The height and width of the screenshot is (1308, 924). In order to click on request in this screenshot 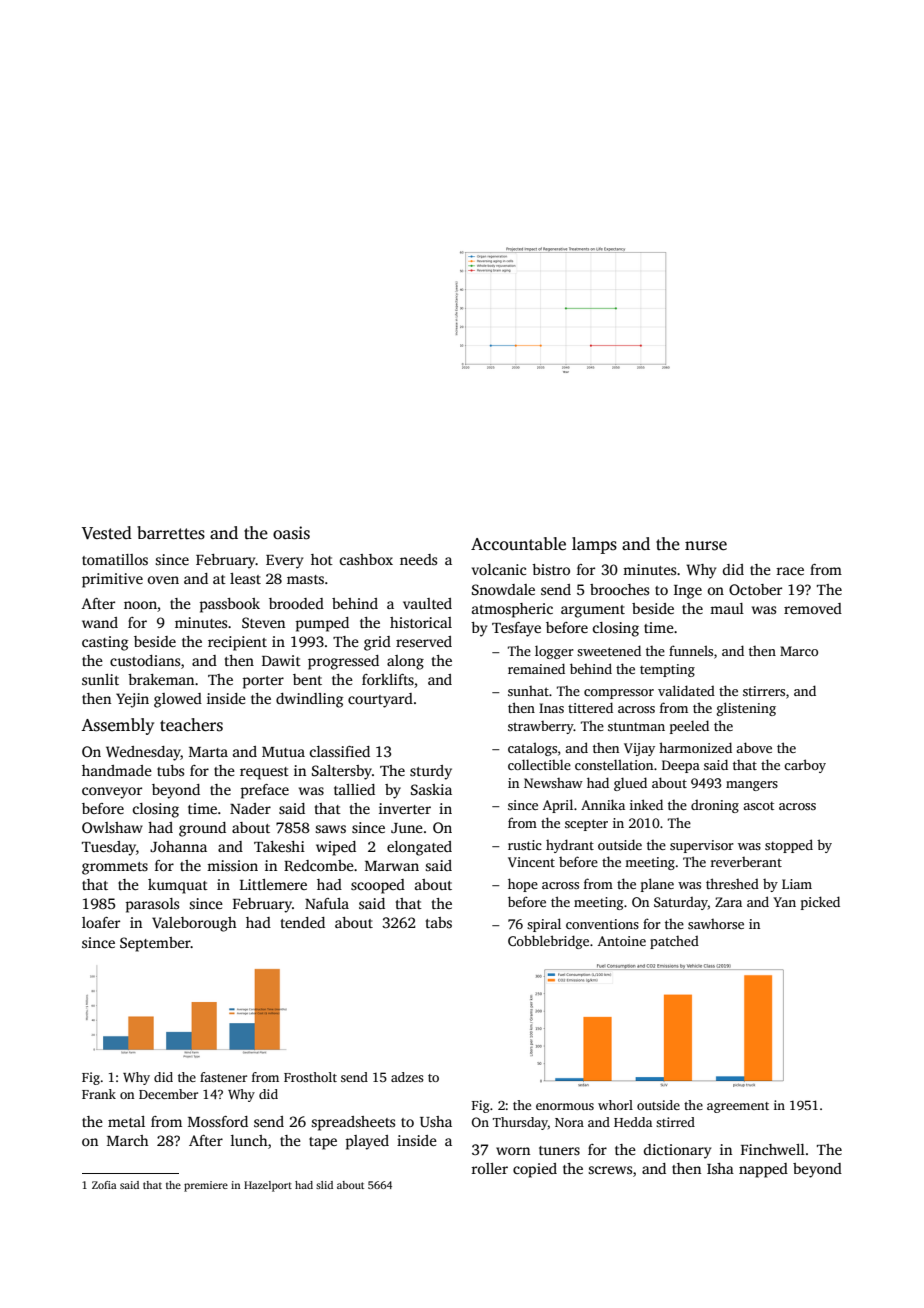, I will do `click(264, 773)`.
